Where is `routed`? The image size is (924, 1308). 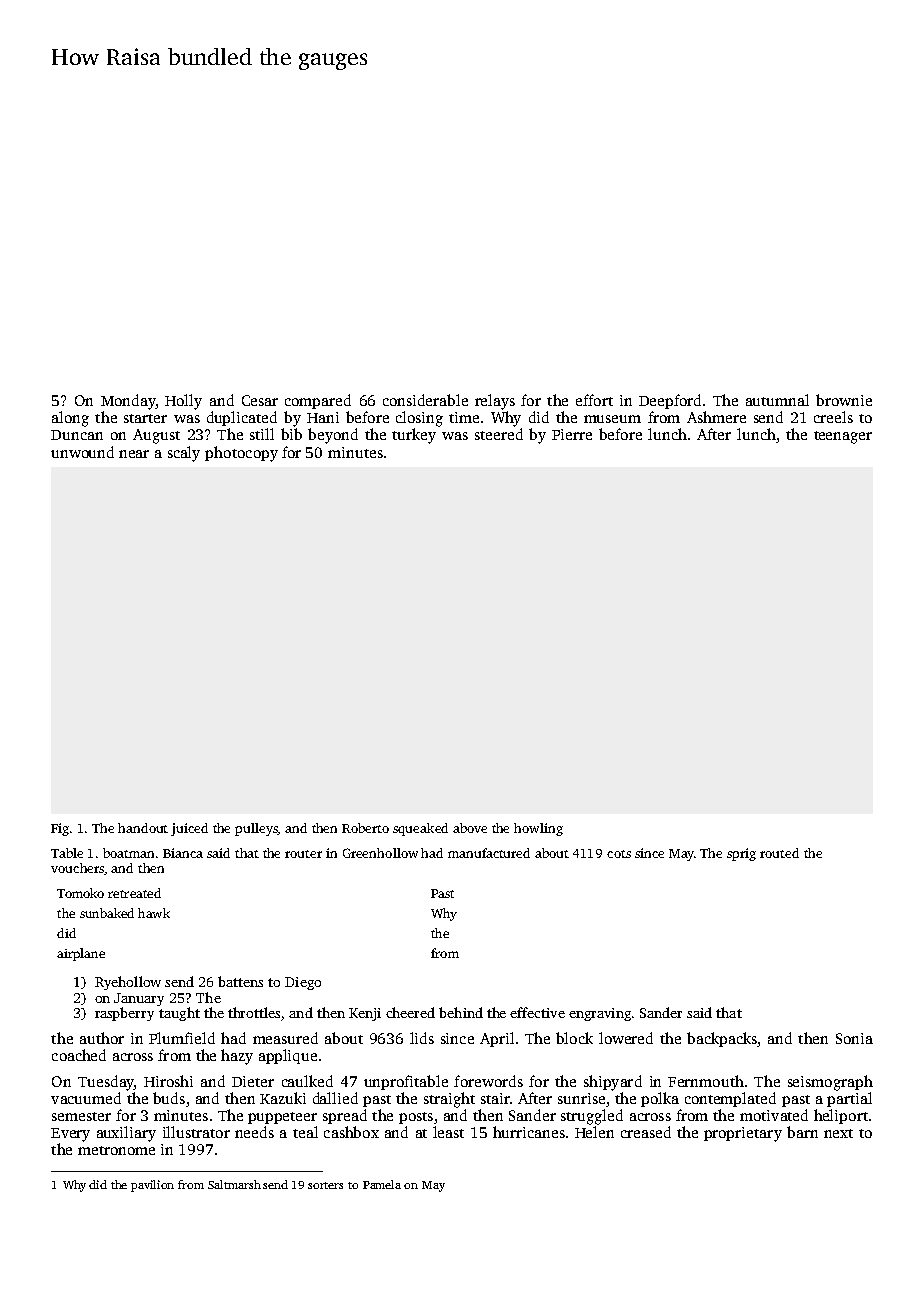 routed is located at coordinates (779, 853).
